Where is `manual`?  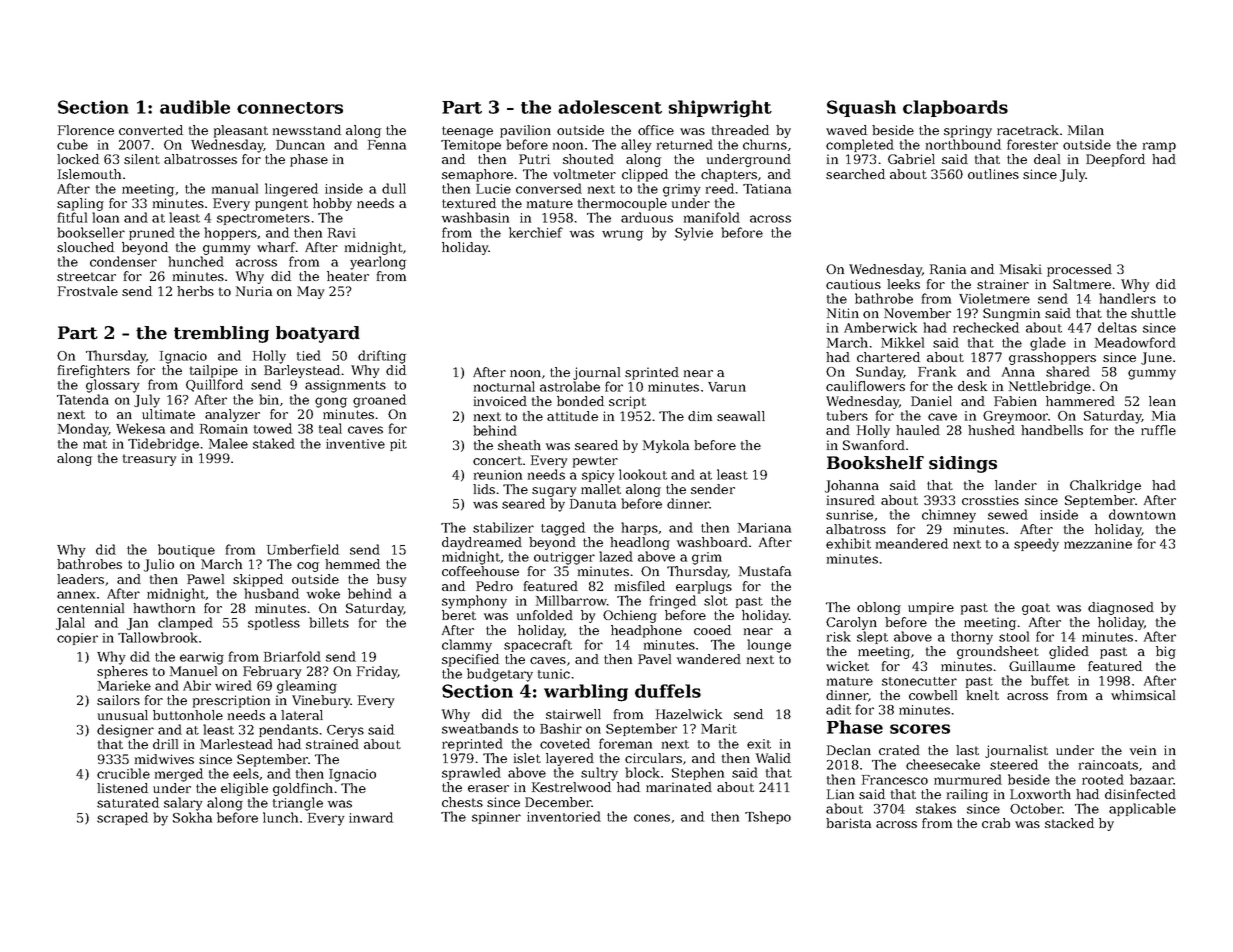
manual is located at coordinates (235, 188).
